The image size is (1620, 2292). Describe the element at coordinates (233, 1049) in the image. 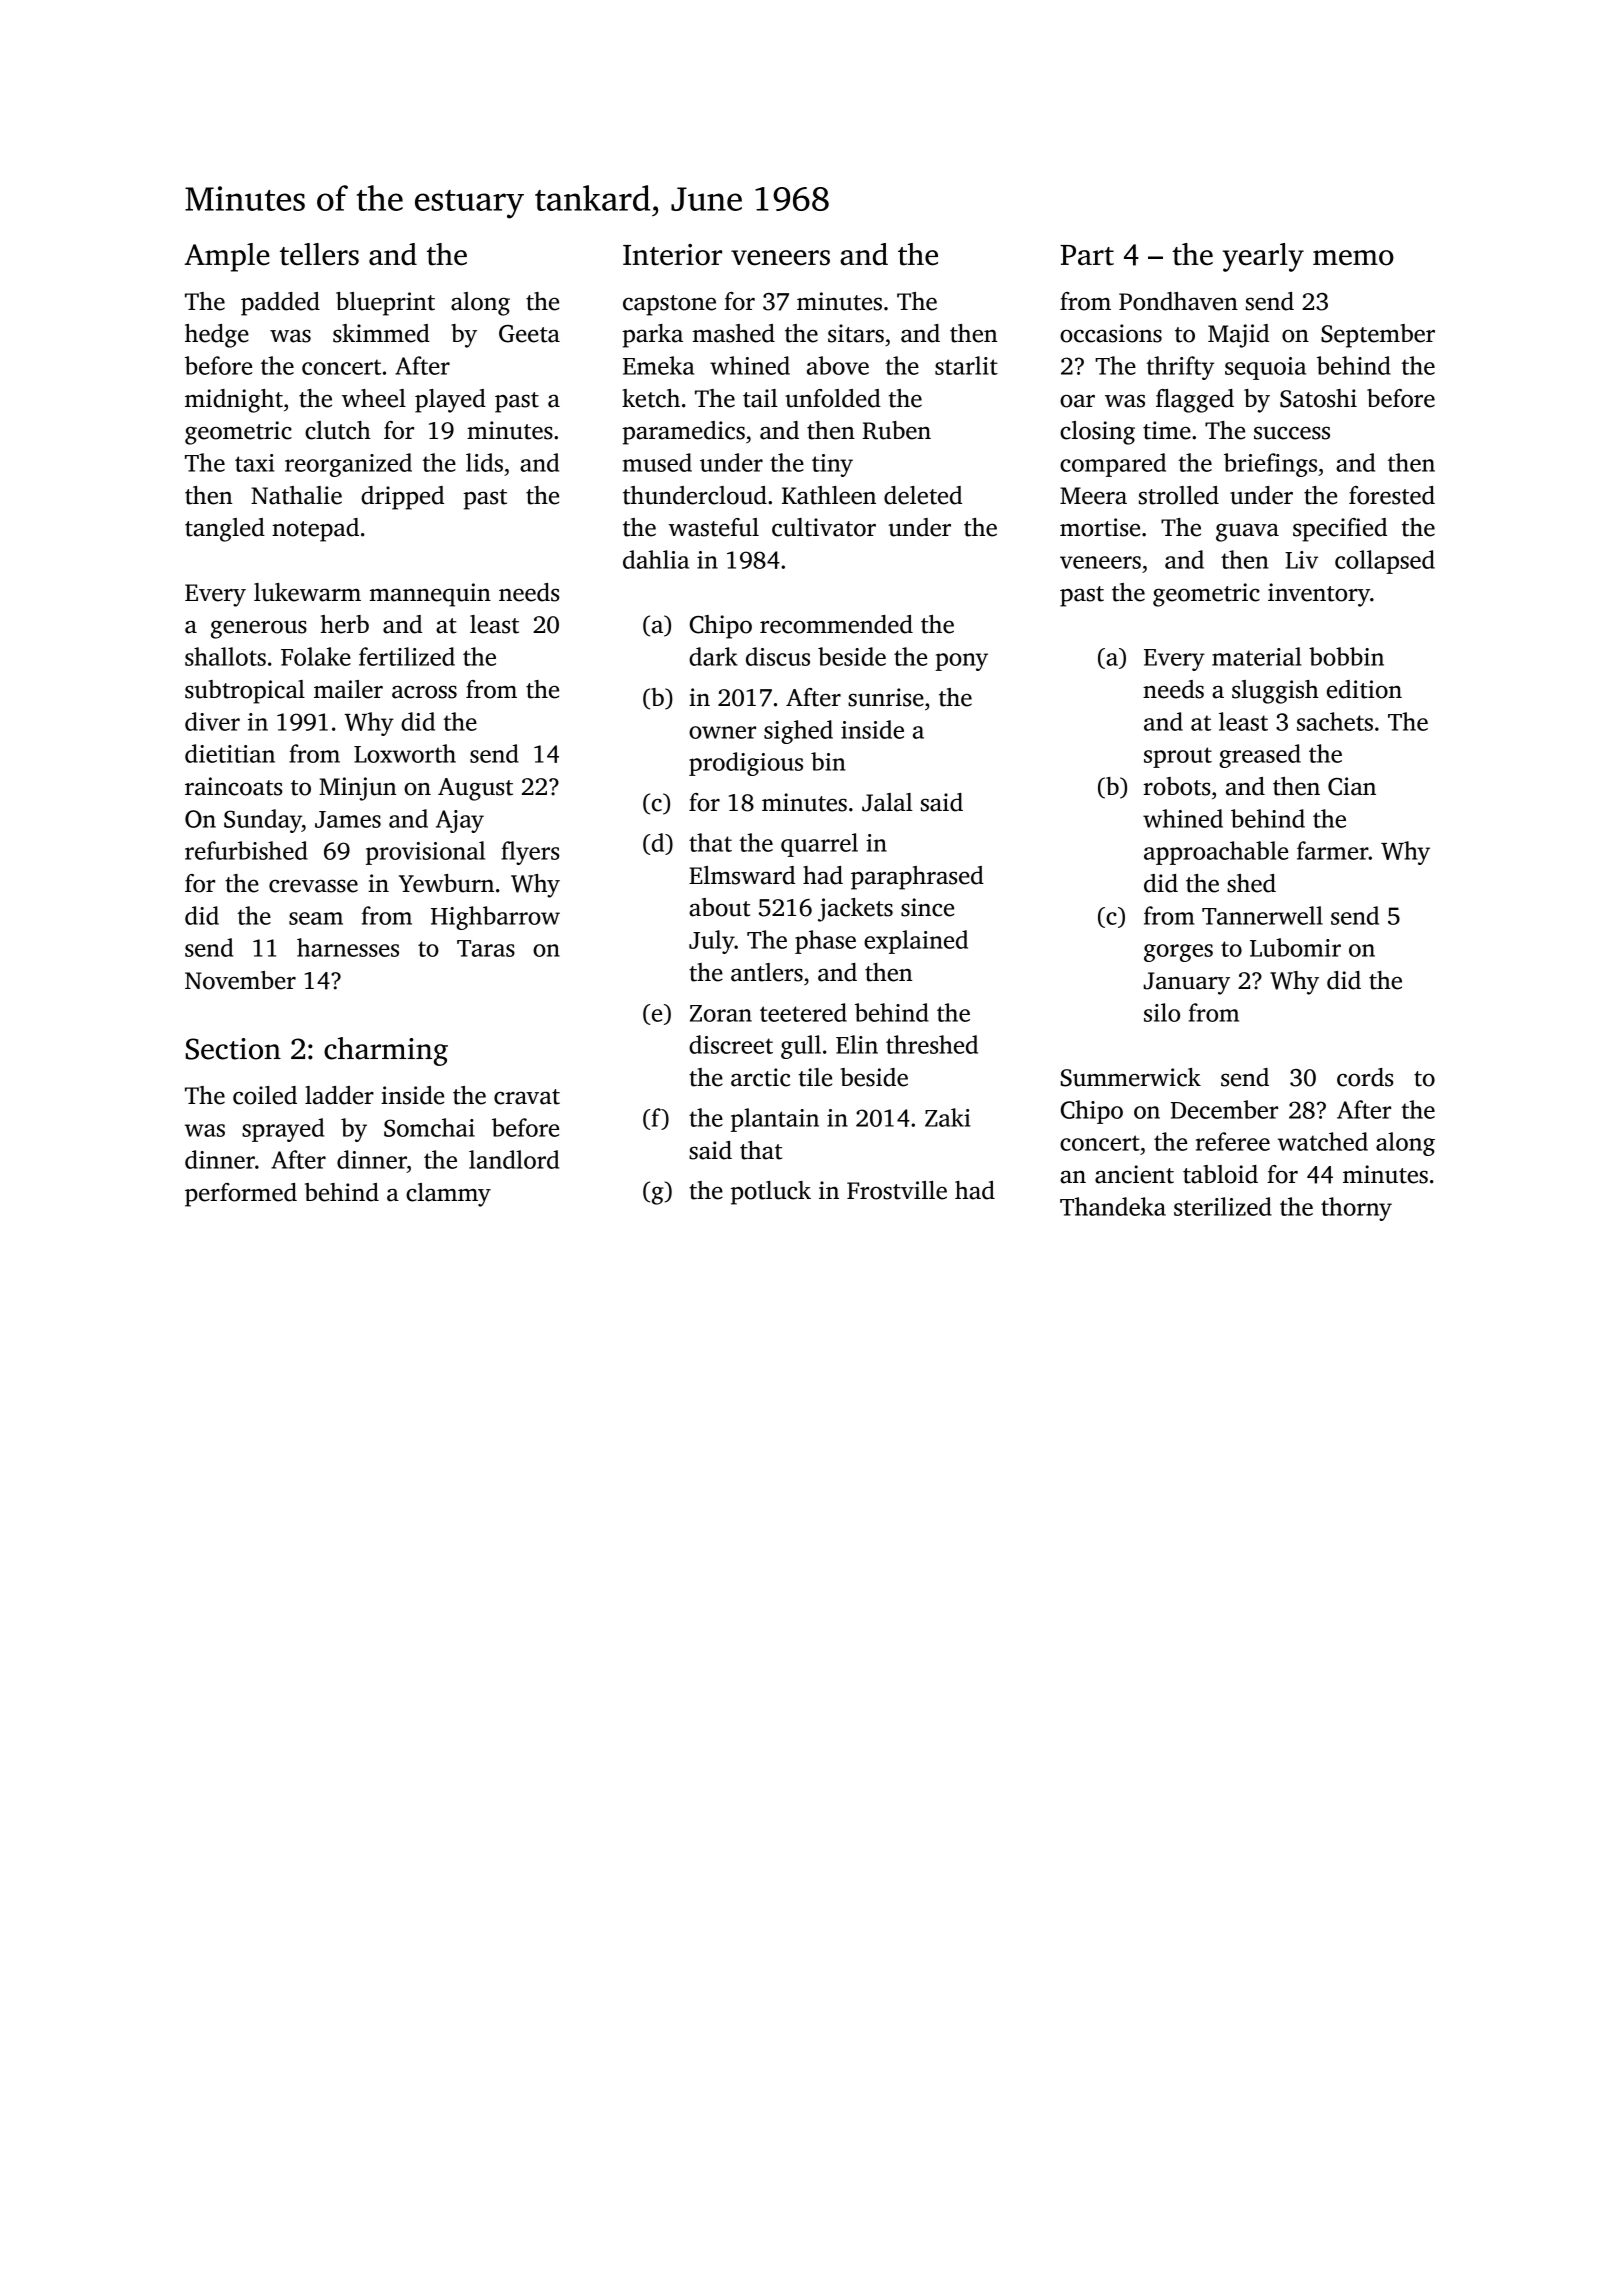

I see `Section` at that location.
